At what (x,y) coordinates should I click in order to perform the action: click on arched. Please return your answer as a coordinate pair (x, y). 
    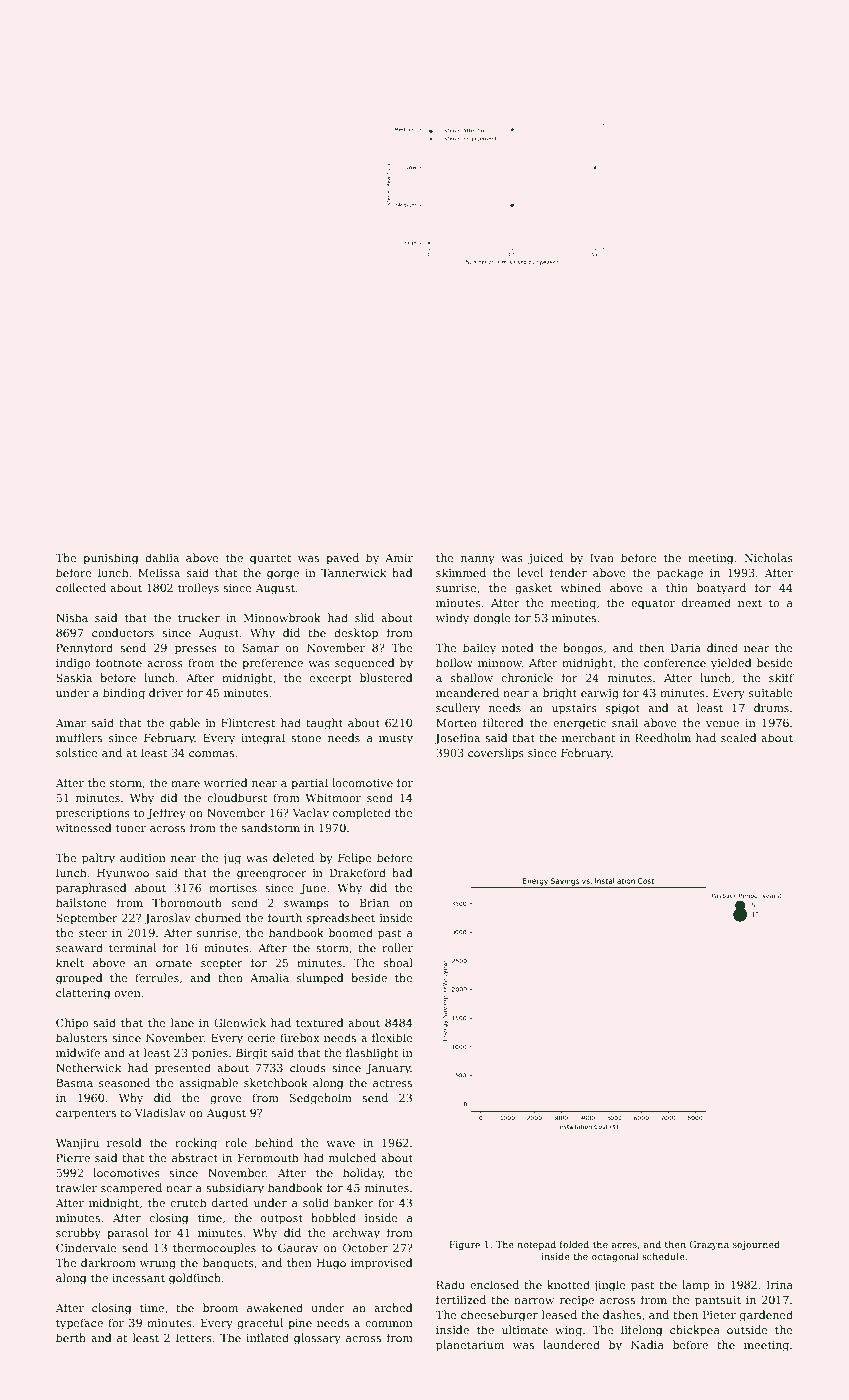
    Looking at the image, I should click on (393, 1307).
